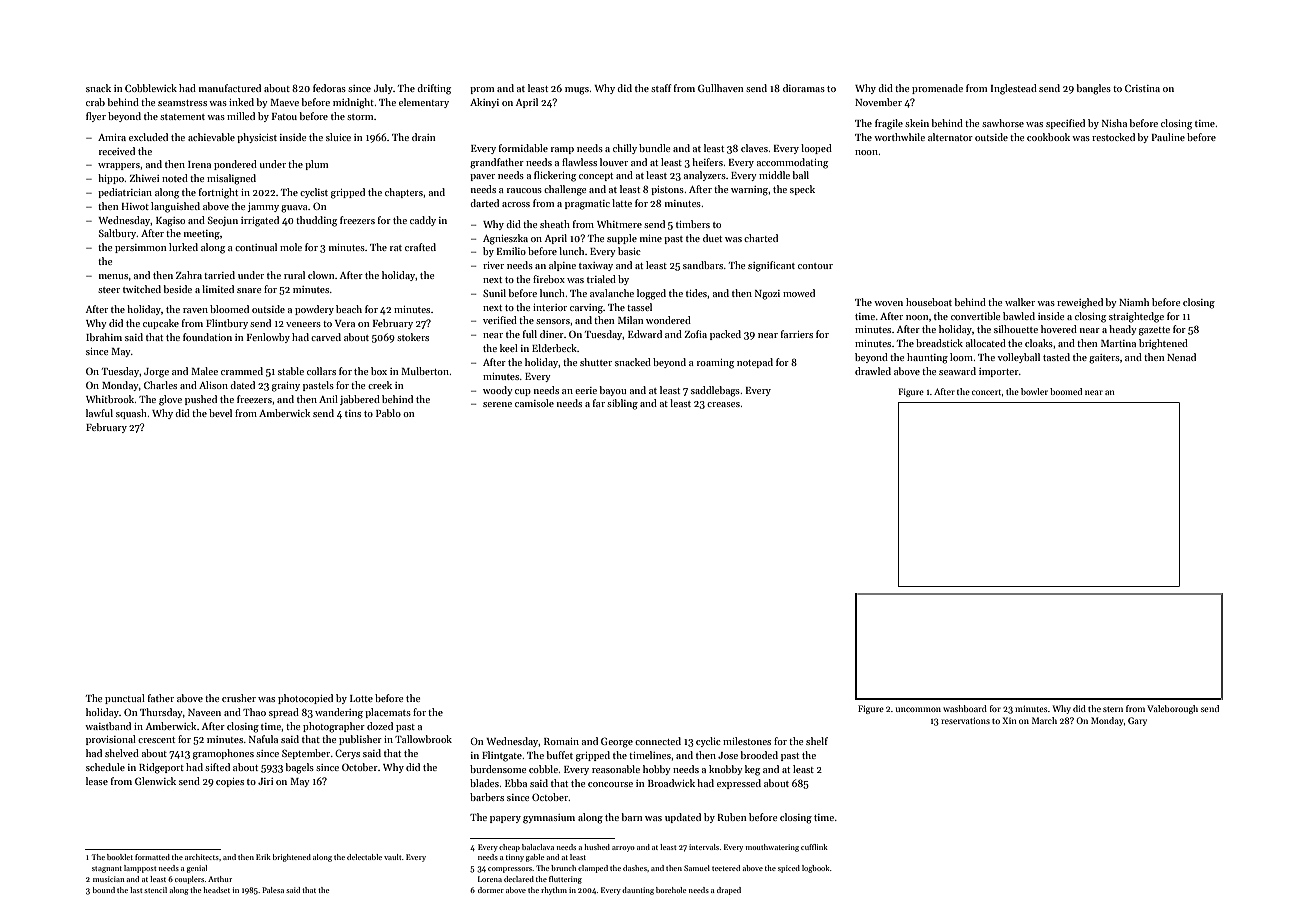 Image resolution: width=1308 pixels, height=924 pixels. What do you see at coordinates (220, 413) in the page?
I see `bevel` at bounding box center [220, 413].
